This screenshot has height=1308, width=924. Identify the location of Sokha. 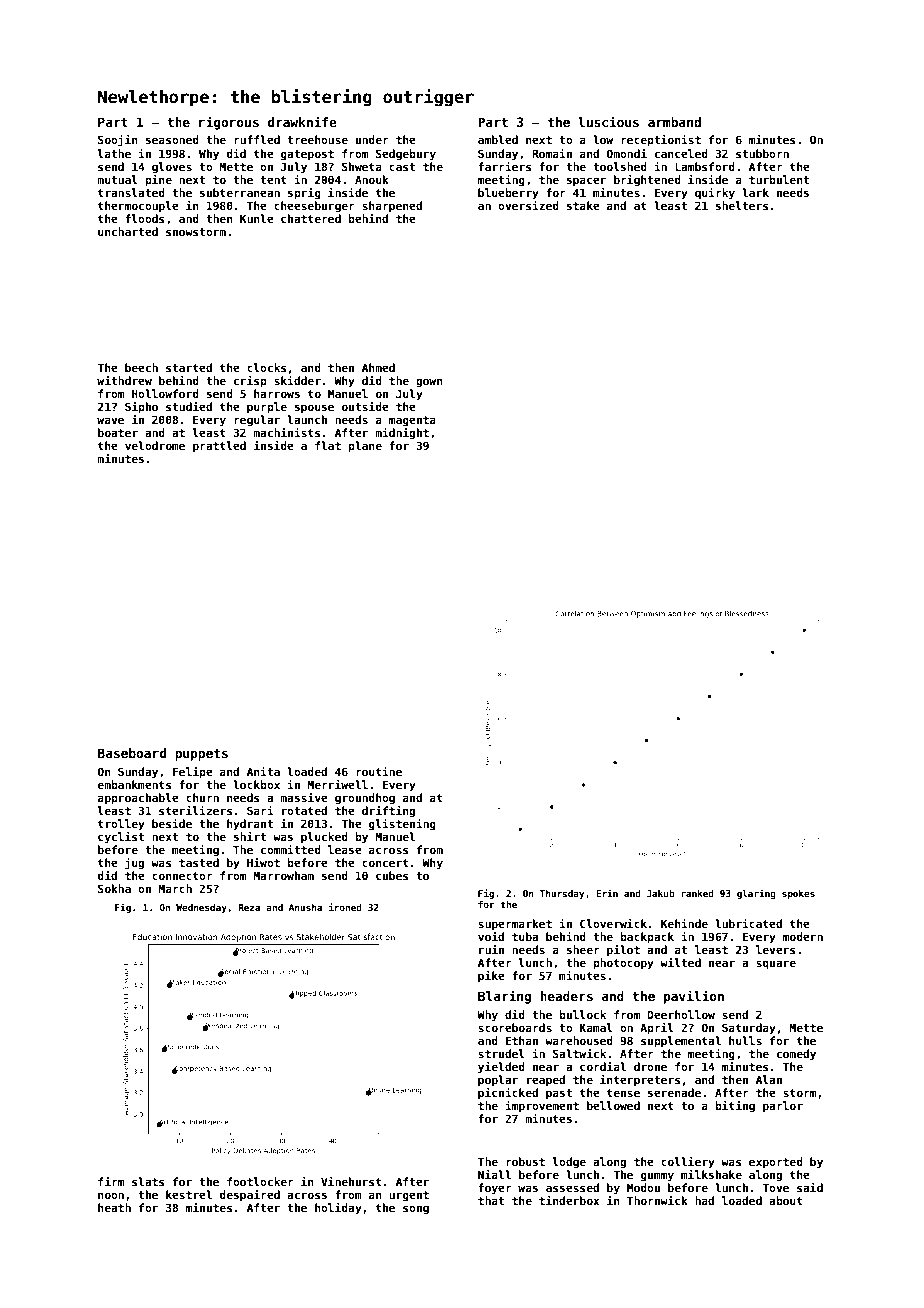
(114, 888).
